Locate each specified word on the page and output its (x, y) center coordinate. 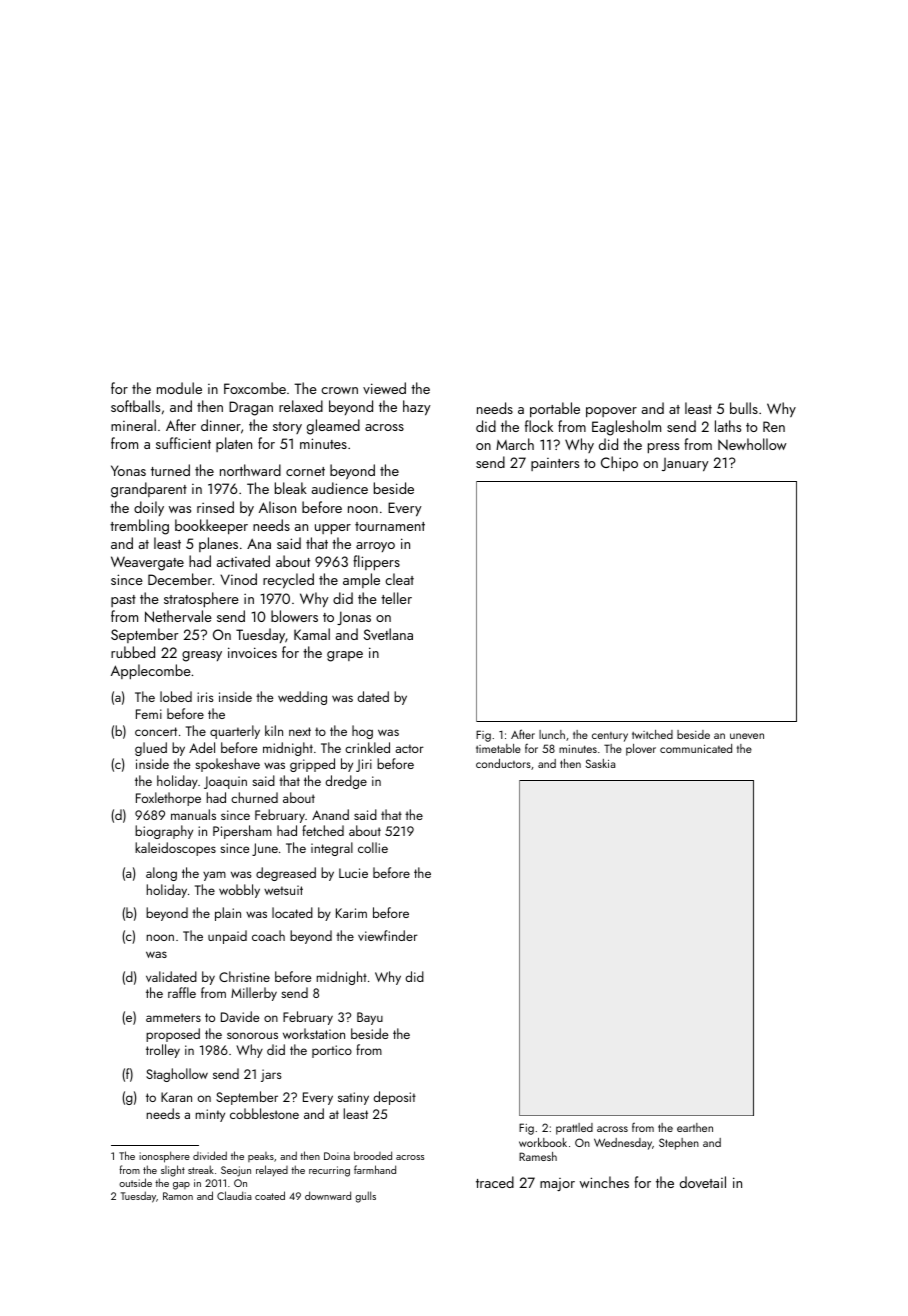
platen (234, 444)
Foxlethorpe (168, 799)
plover (641, 750)
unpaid (227, 937)
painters (555, 464)
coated (270, 1195)
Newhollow (752, 444)
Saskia (600, 763)
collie (373, 847)
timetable (498, 748)
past (123, 601)
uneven (747, 736)
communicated (696, 748)
